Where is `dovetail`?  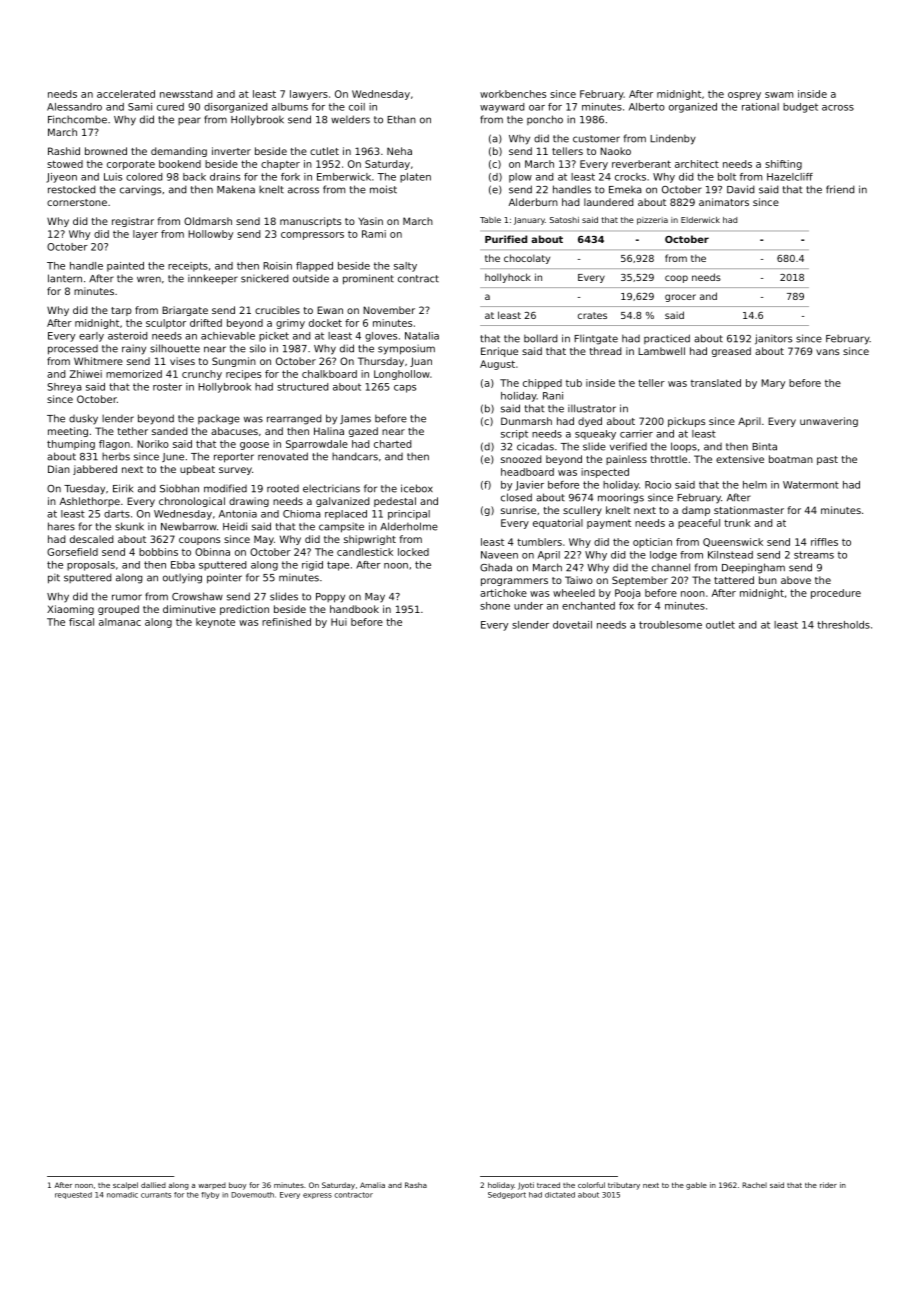
dovetail is located at coordinates (572, 625).
